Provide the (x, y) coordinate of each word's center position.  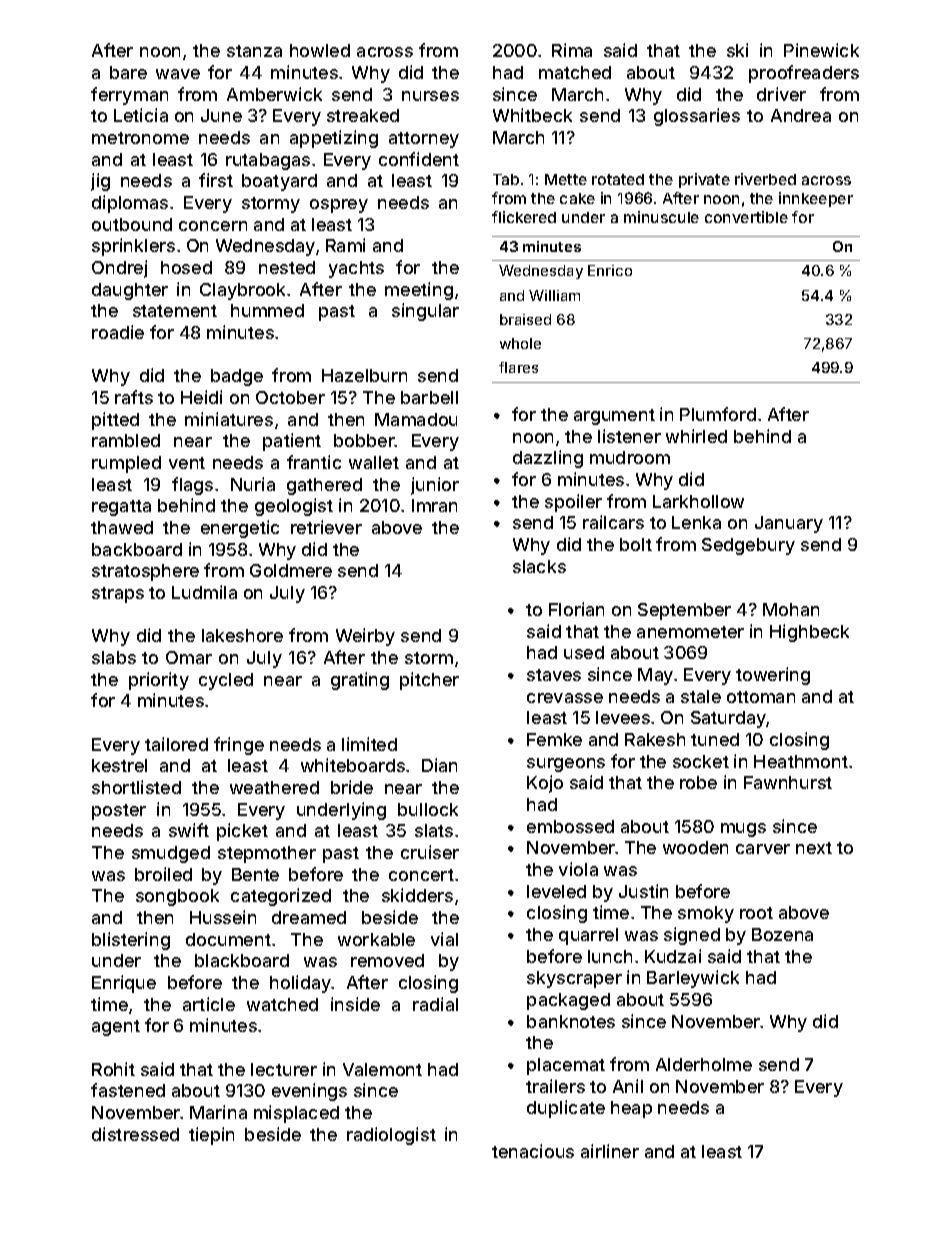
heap (631, 1109)
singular (425, 312)
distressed (135, 1134)
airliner (610, 1151)
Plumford (718, 414)
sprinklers (133, 247)
